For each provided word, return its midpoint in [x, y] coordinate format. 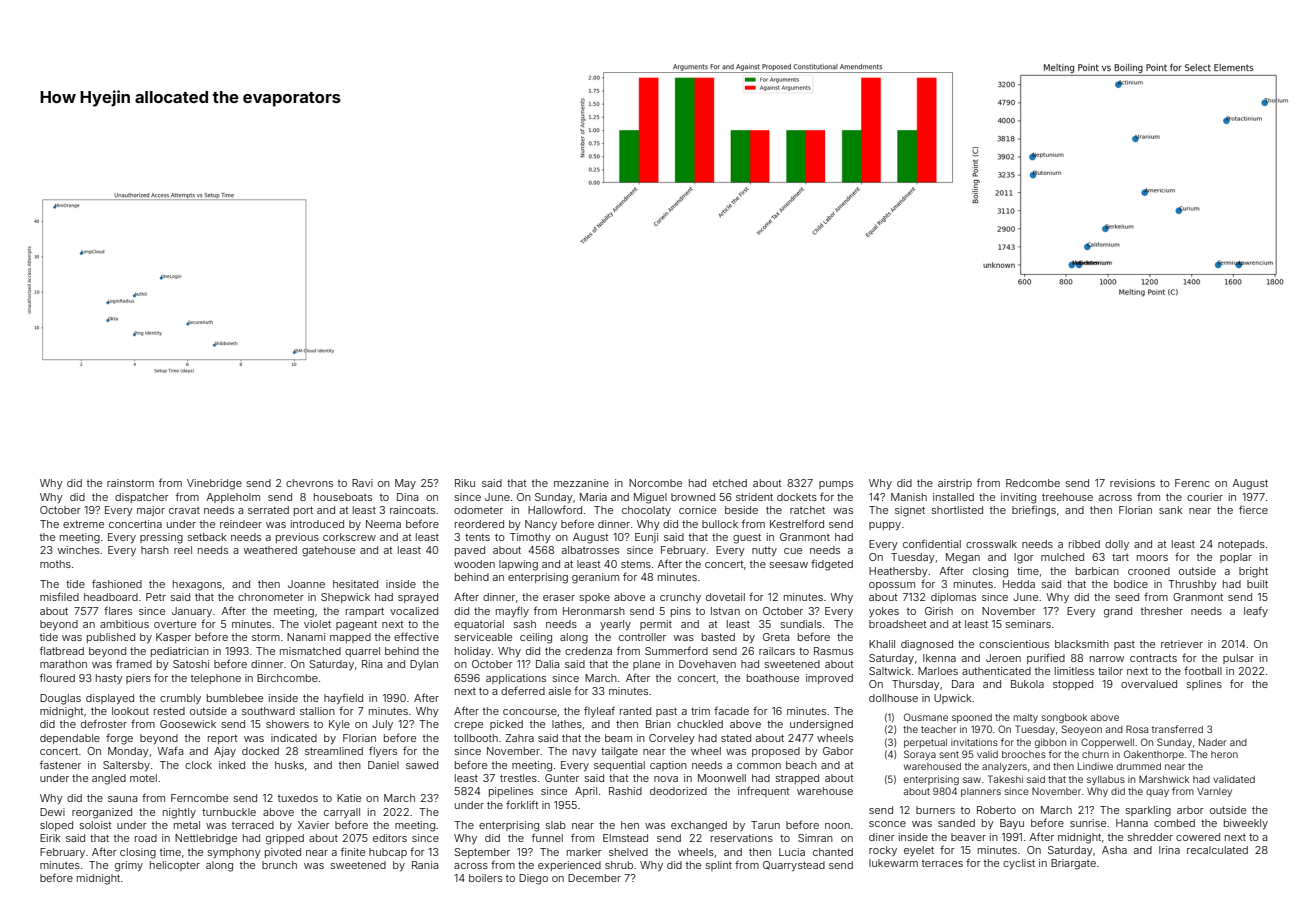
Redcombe [1033, 483]
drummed [1139, 766]
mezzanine [581, 483]
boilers [485, 878]
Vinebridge [214, 484]
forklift [522, 804]
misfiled [59, 596]
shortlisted [957, 510]
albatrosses [590, 550]
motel [143, 778]
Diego [533, 879]
